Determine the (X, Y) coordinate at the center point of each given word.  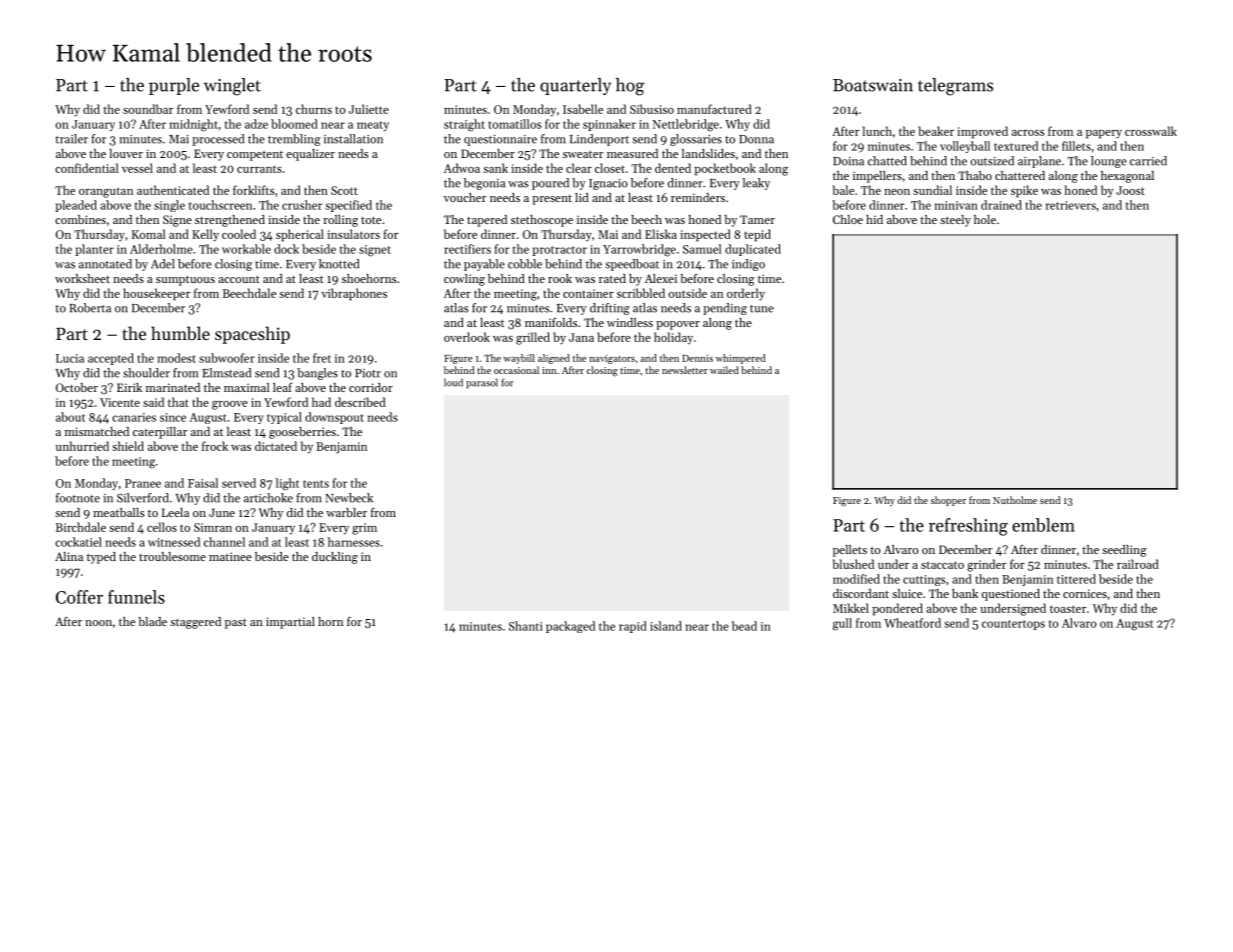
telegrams (955, 87)
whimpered (740, 359)
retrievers (1071, 205)
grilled (533, 338)
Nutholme (1015, 500)
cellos (162, 527)
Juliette (369, 109)
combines (80, 219)
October (77, 387)
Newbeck (349, 498)
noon (98, 623)
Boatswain (873, 85)
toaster (1068, 609)
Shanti (526, 626)
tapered (487, 221)
